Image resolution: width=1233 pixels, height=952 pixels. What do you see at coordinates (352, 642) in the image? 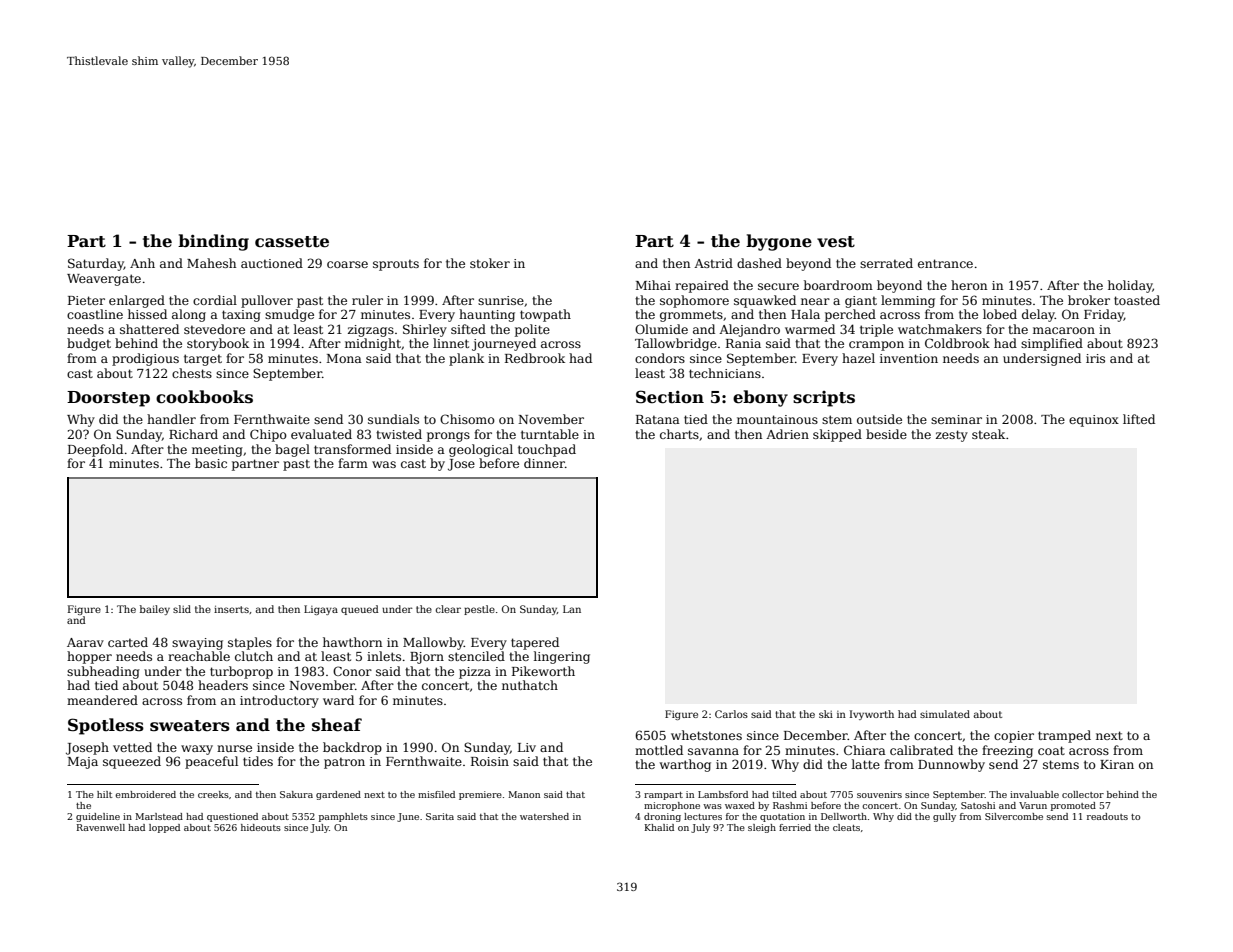
I see `hawthorn` at bounding box center [352, 642].
